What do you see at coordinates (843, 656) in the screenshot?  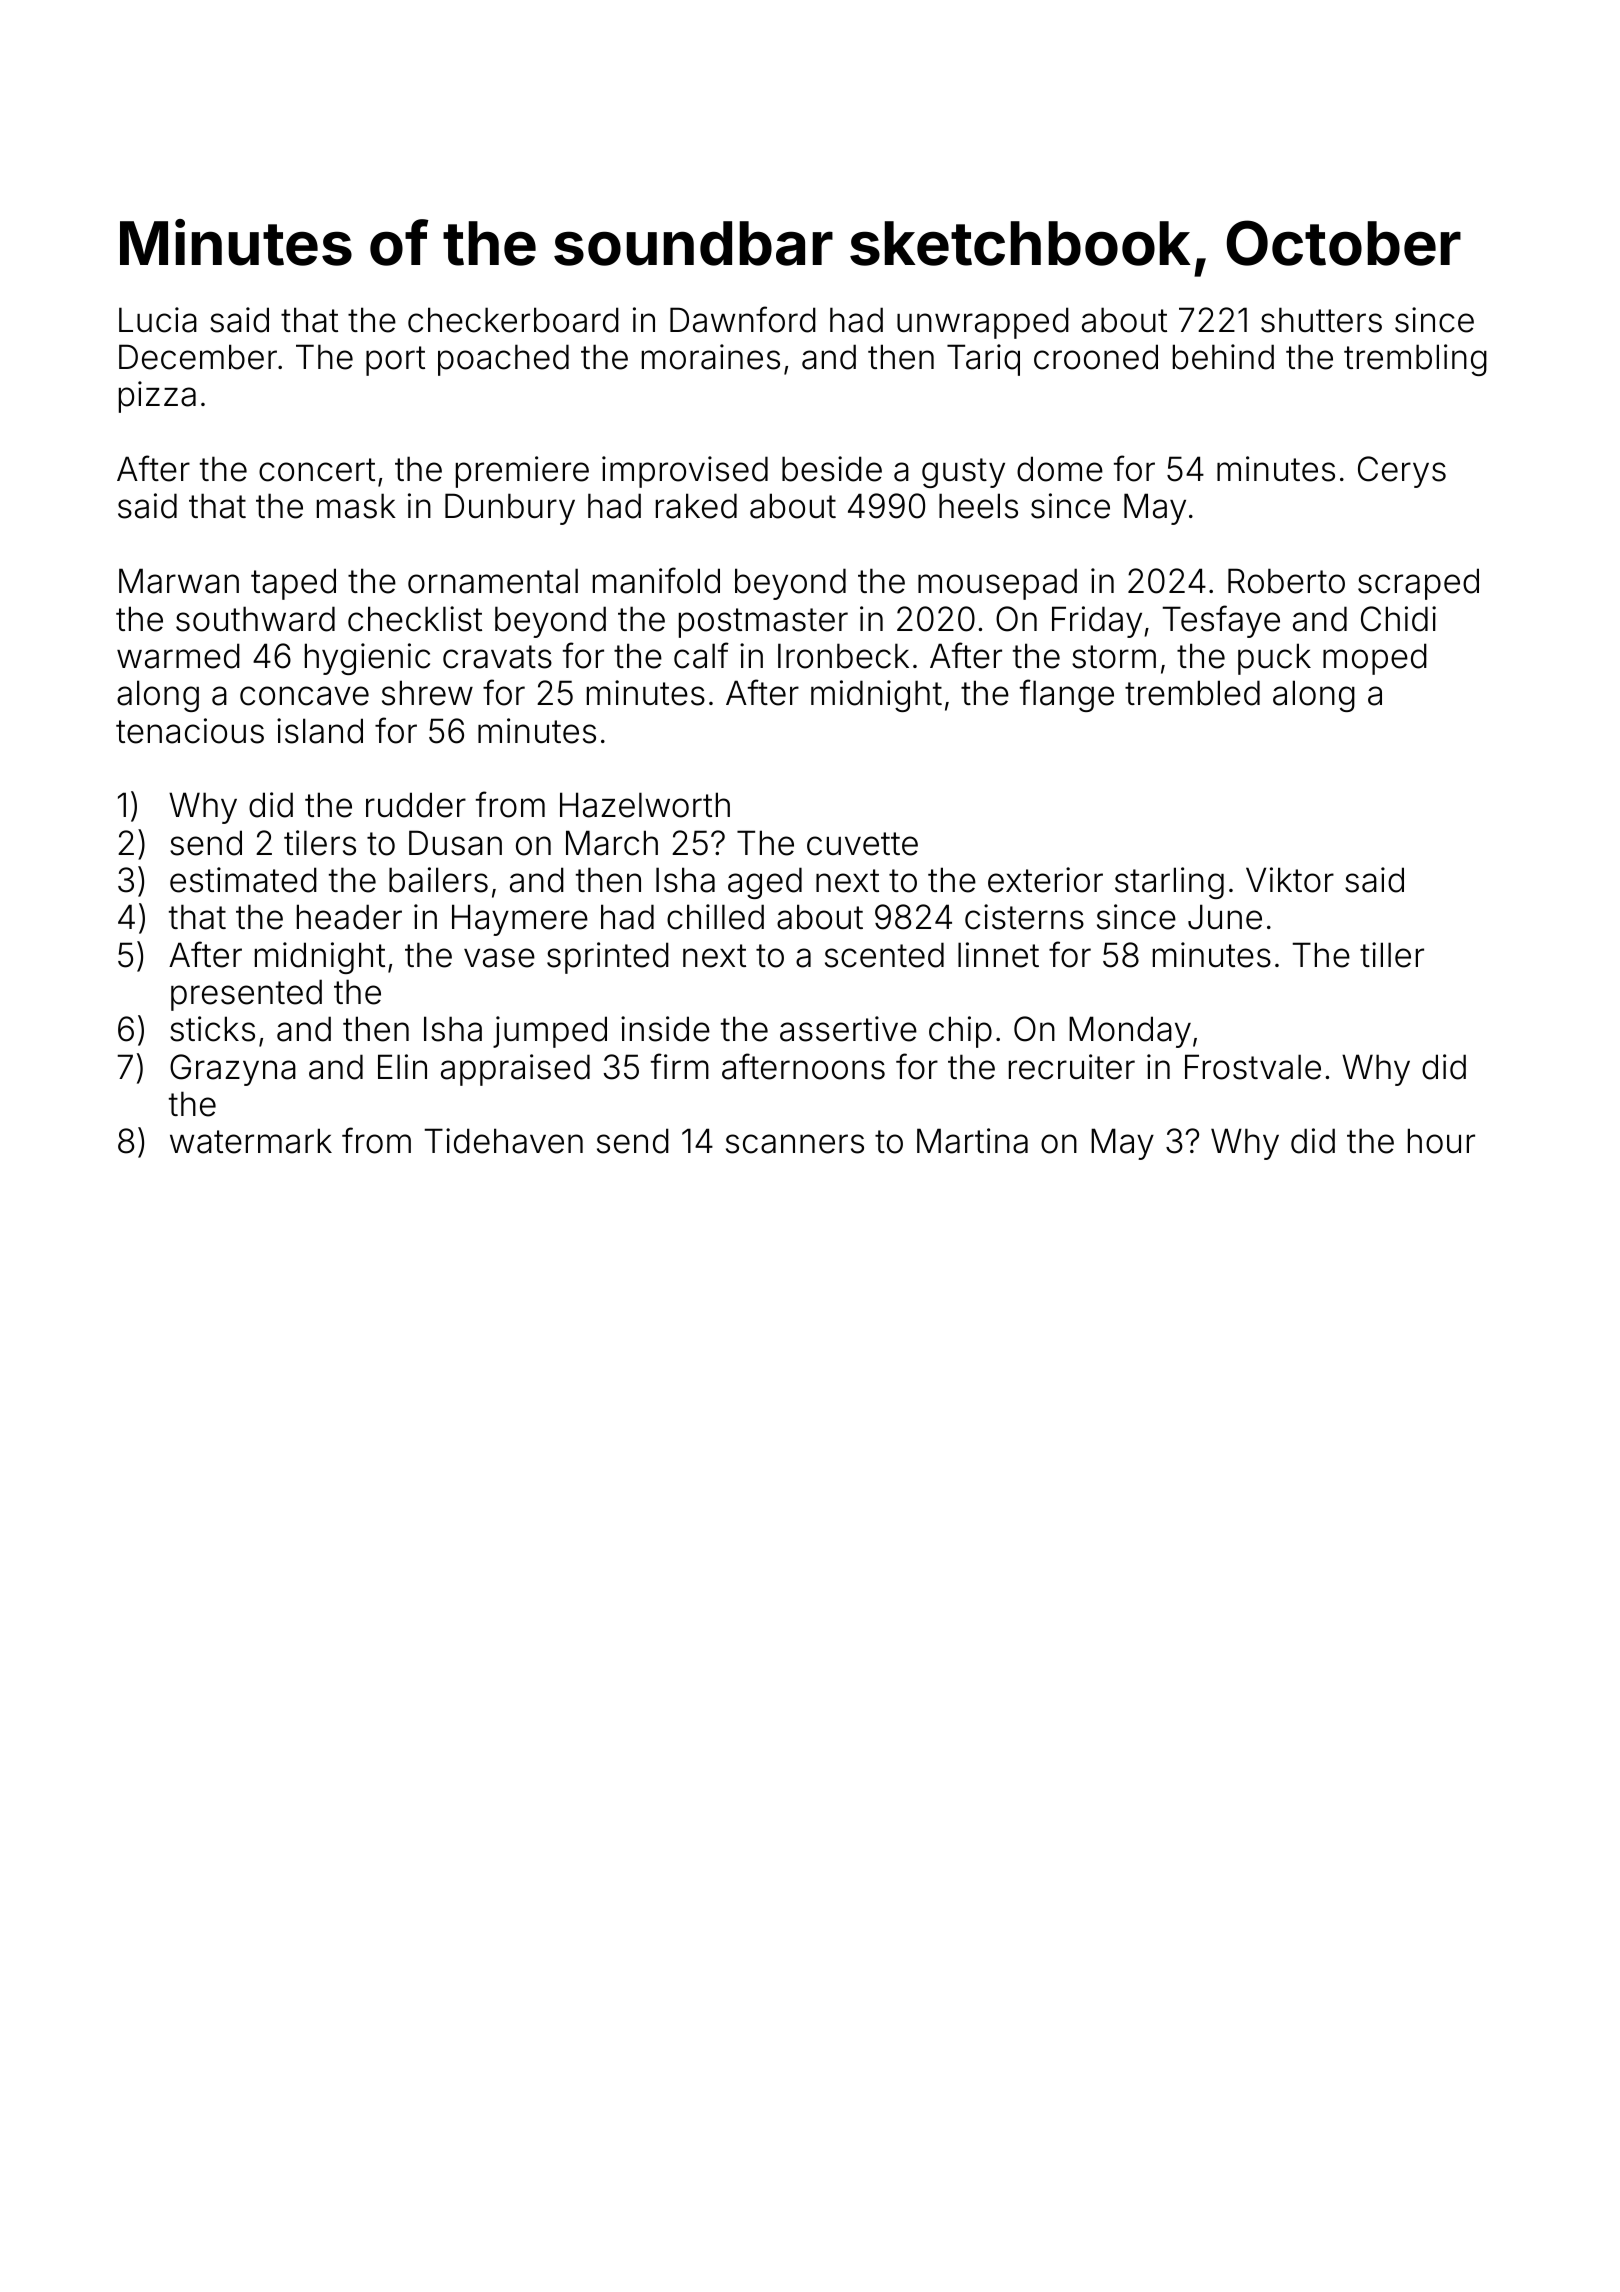 I see `Ironbeck` at bounding box center [843, 656].
